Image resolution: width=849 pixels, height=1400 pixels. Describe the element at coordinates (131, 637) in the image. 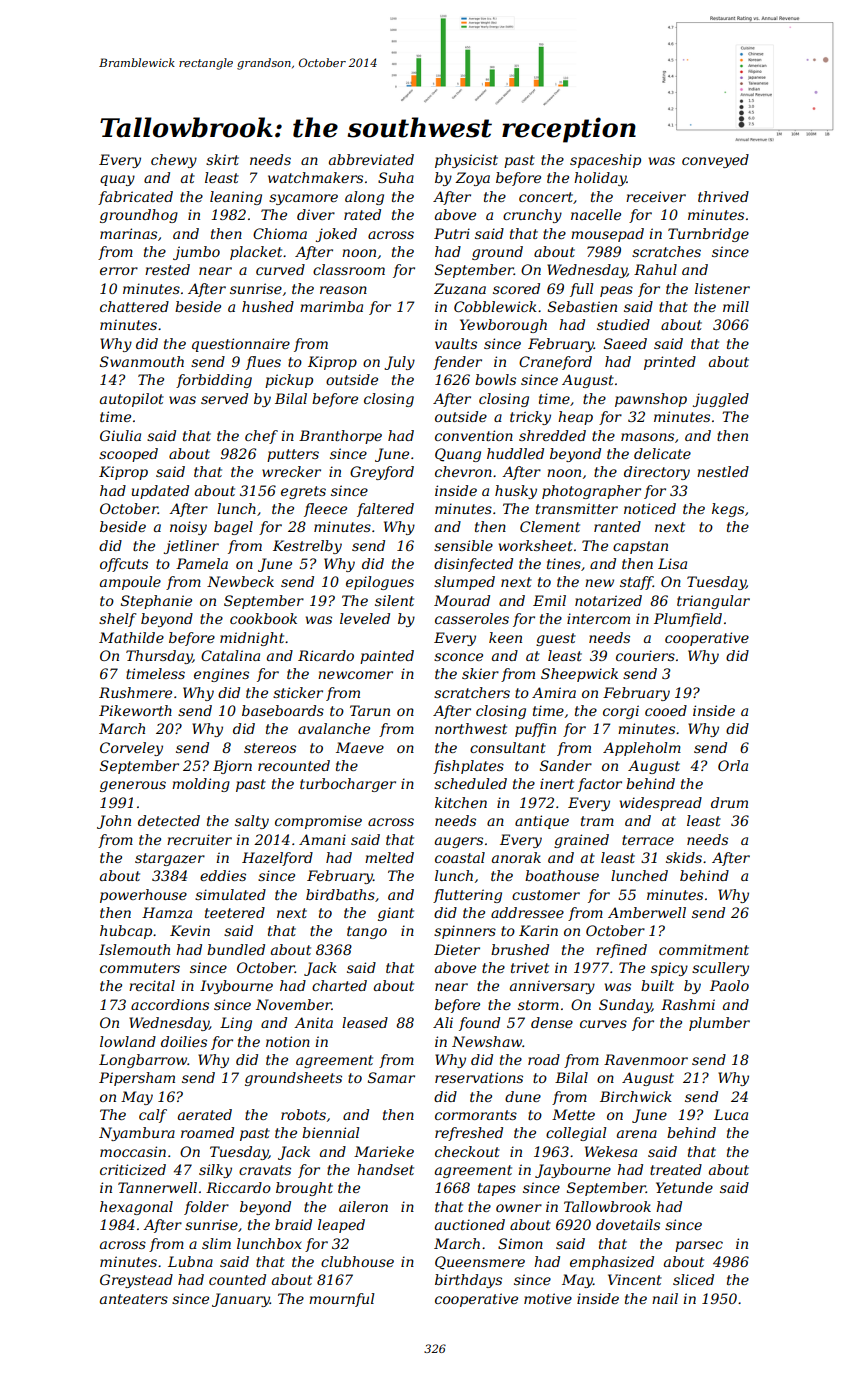

I see `Mathilde` at that location.
